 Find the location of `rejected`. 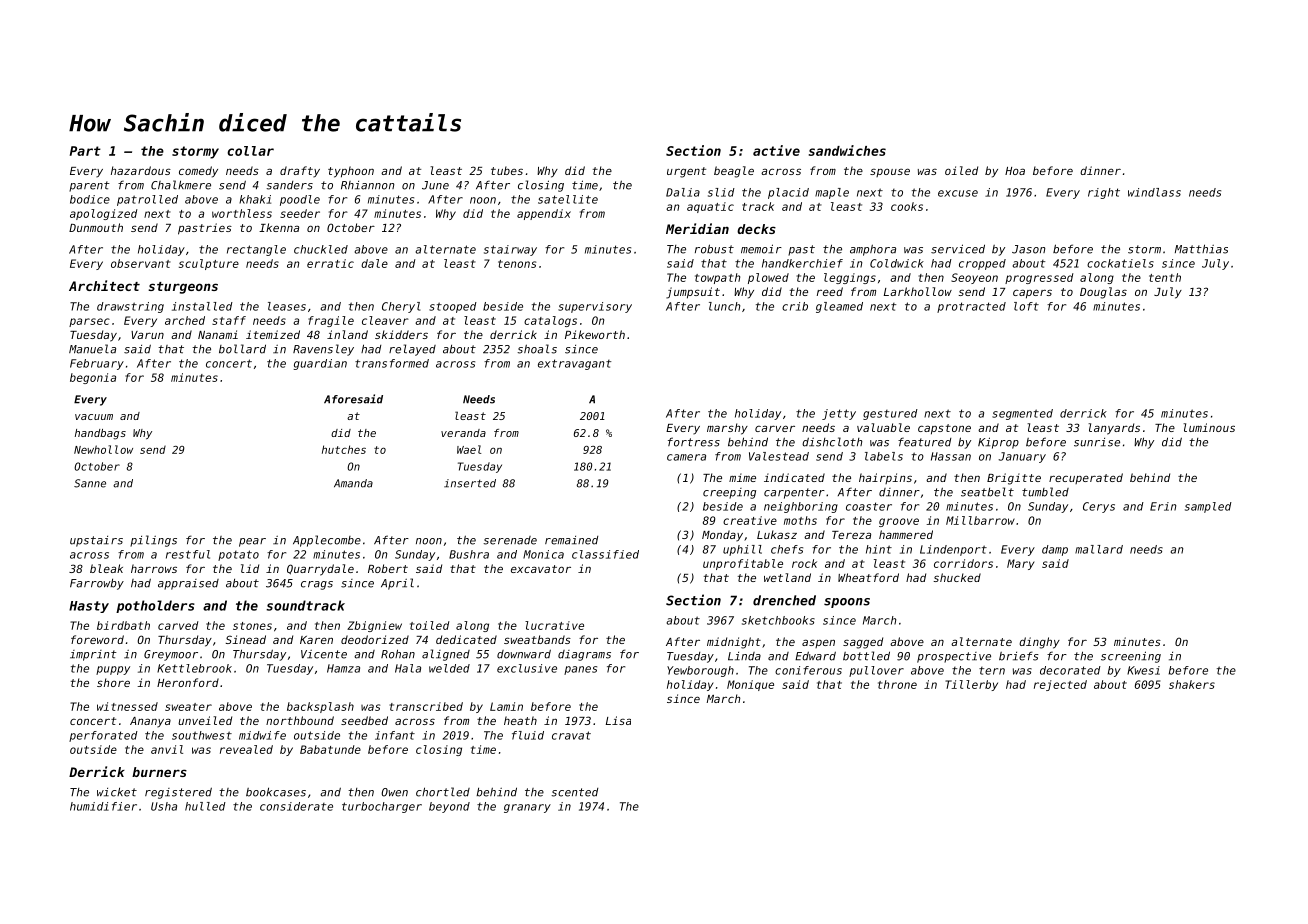

rejected is located at coordinates (1060, 685).
